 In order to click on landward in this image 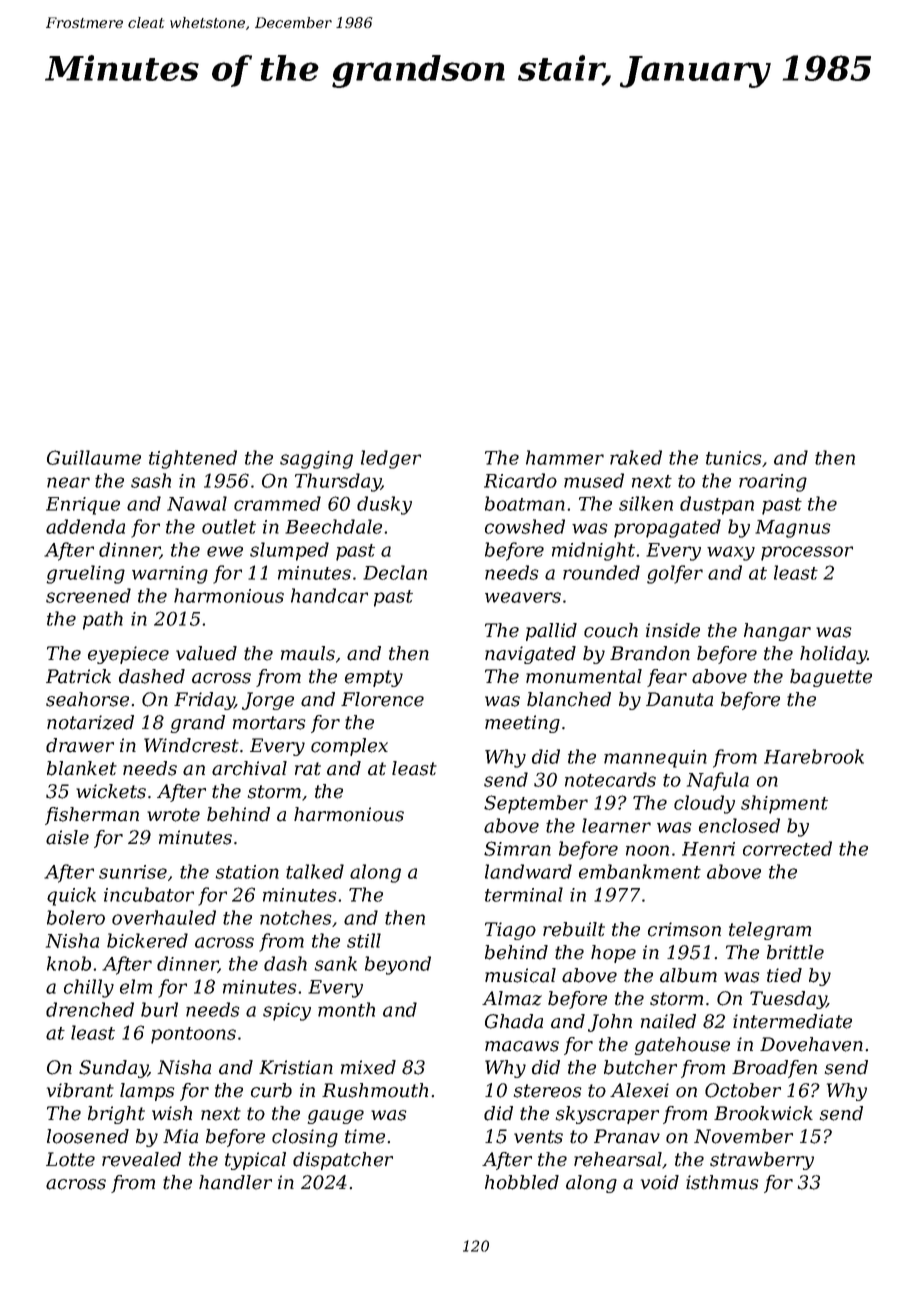, I will do `click(528, 871)`.
